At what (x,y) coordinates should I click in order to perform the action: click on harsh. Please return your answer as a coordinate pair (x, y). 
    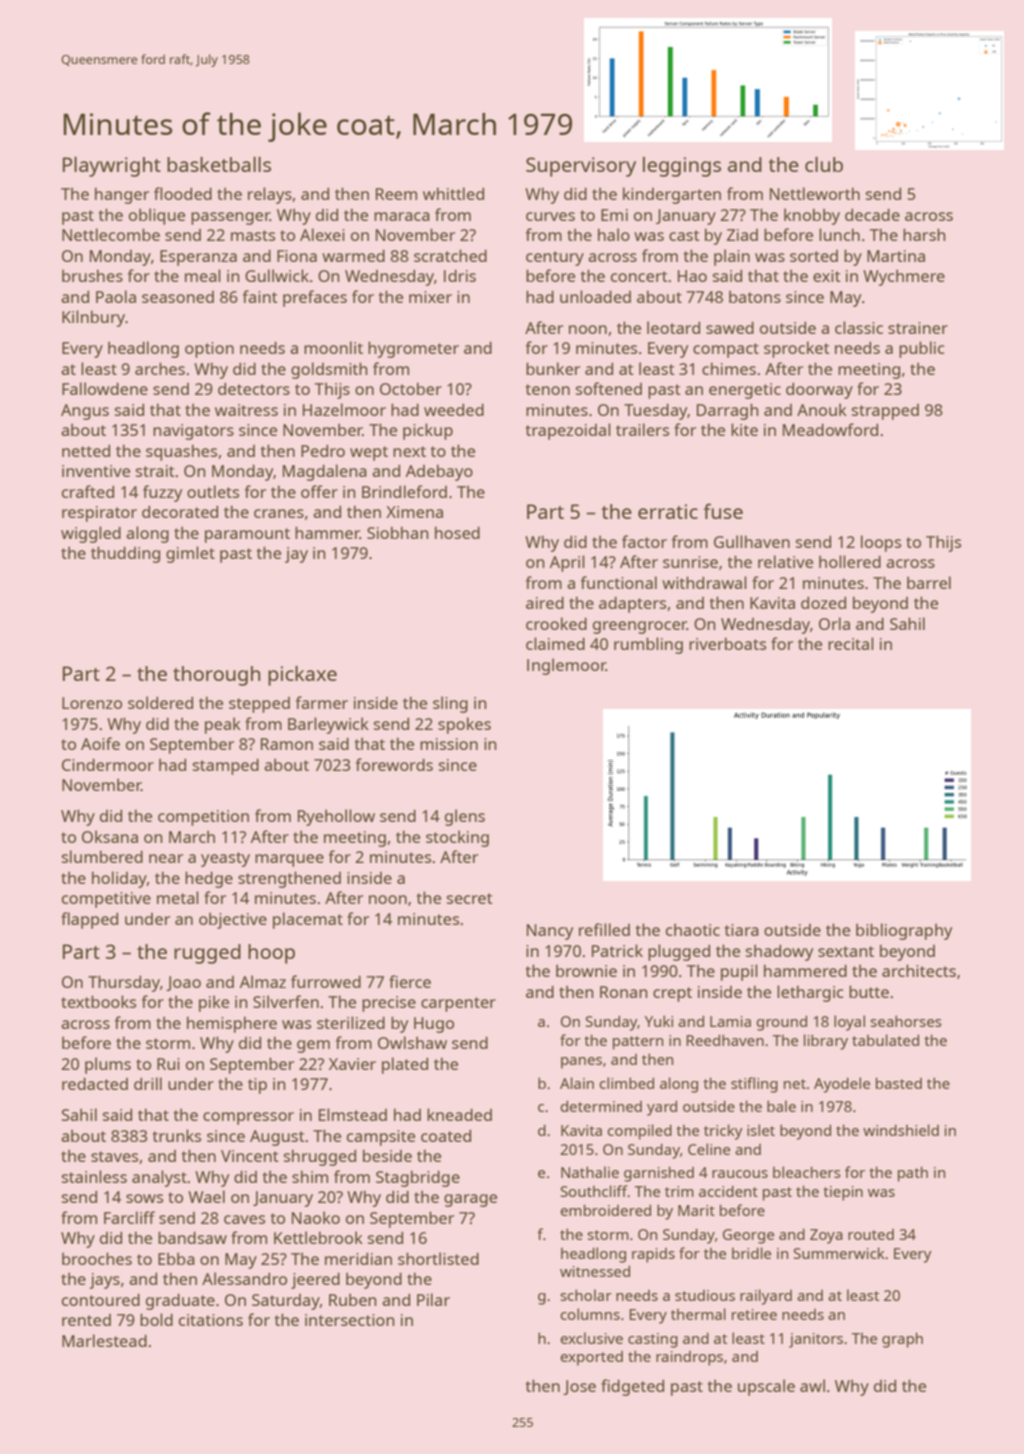
    Looking at the image, I should click on (924, 234).
